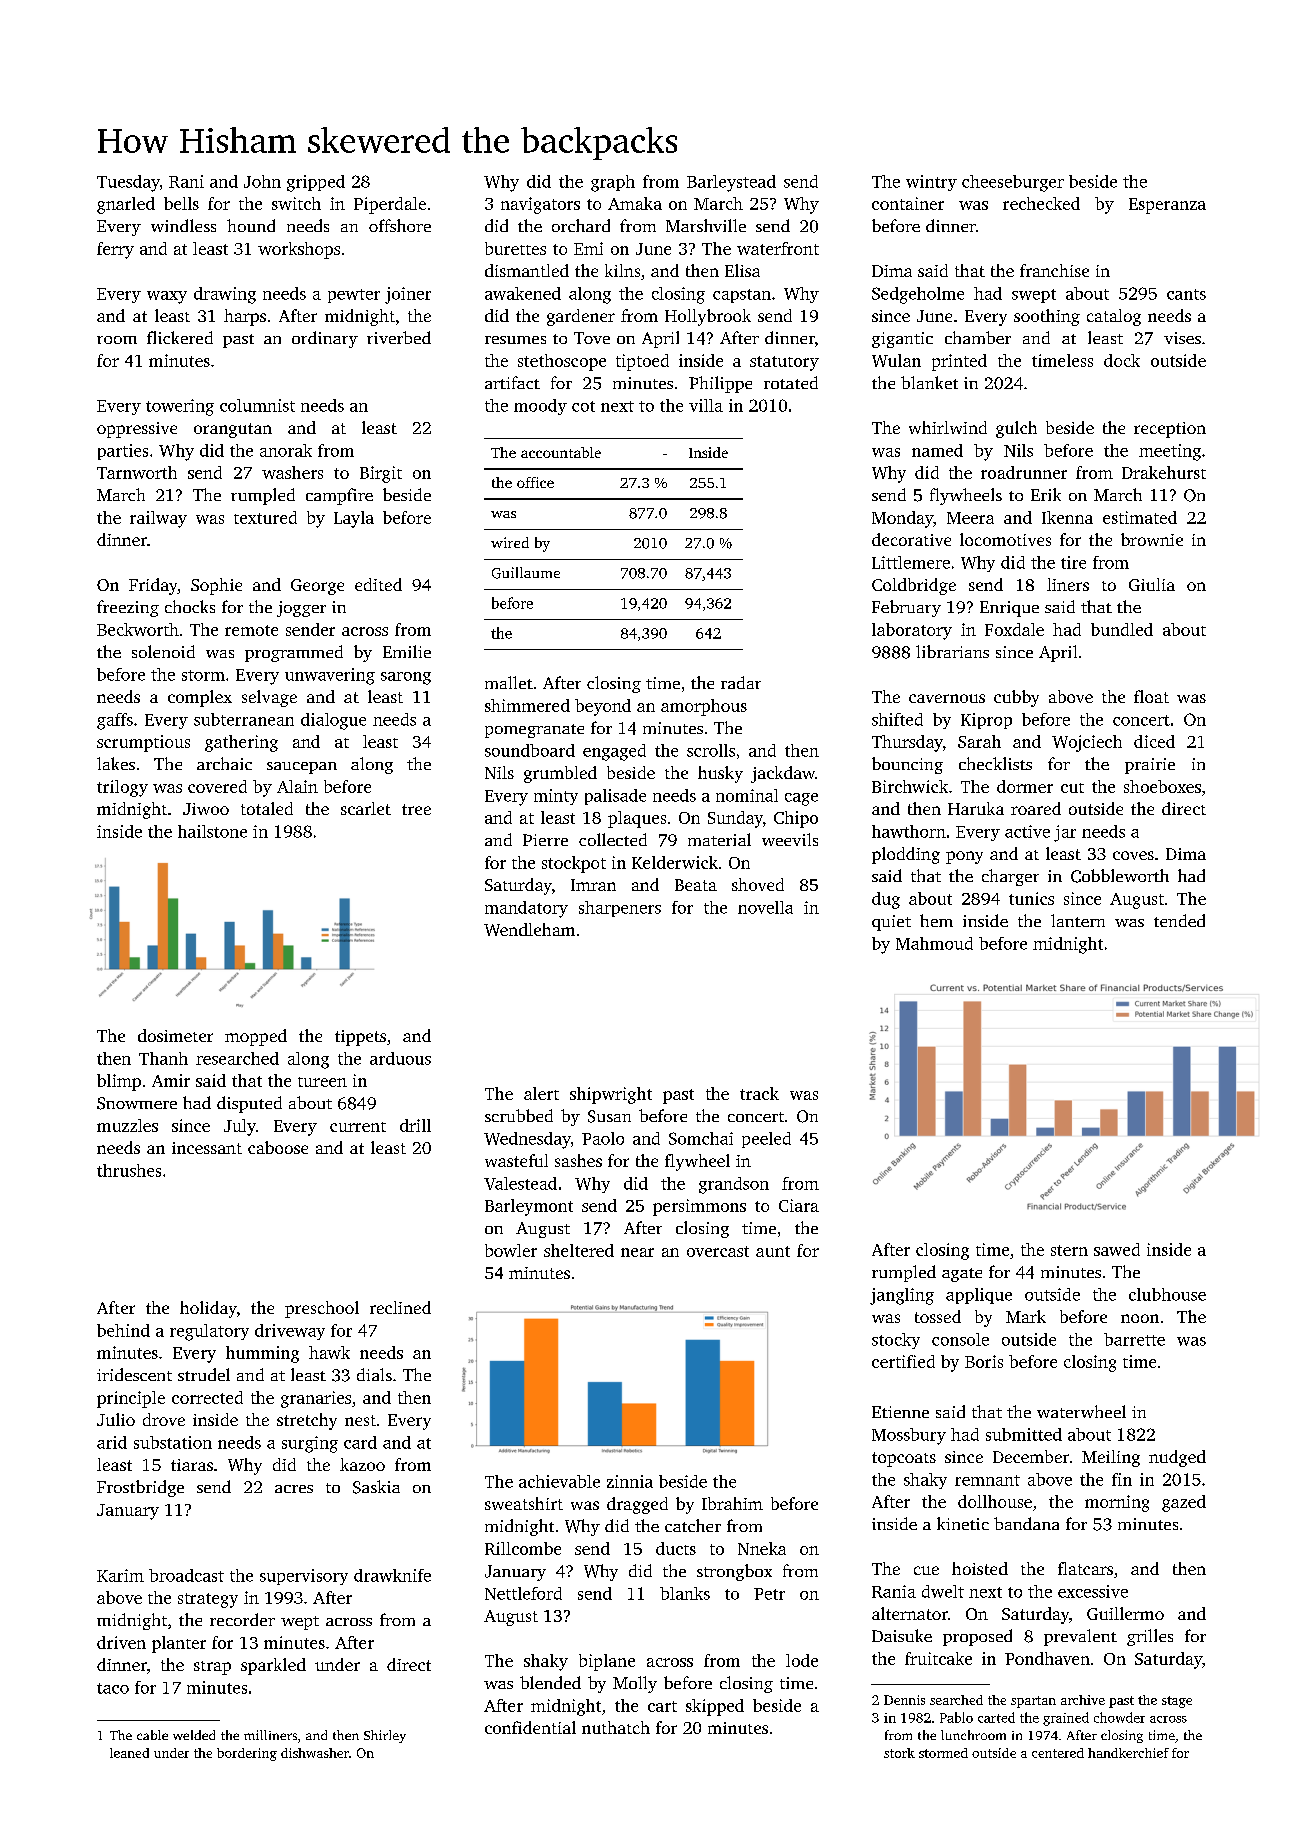  I want to click on scrubbed, so click(519, 1115).
